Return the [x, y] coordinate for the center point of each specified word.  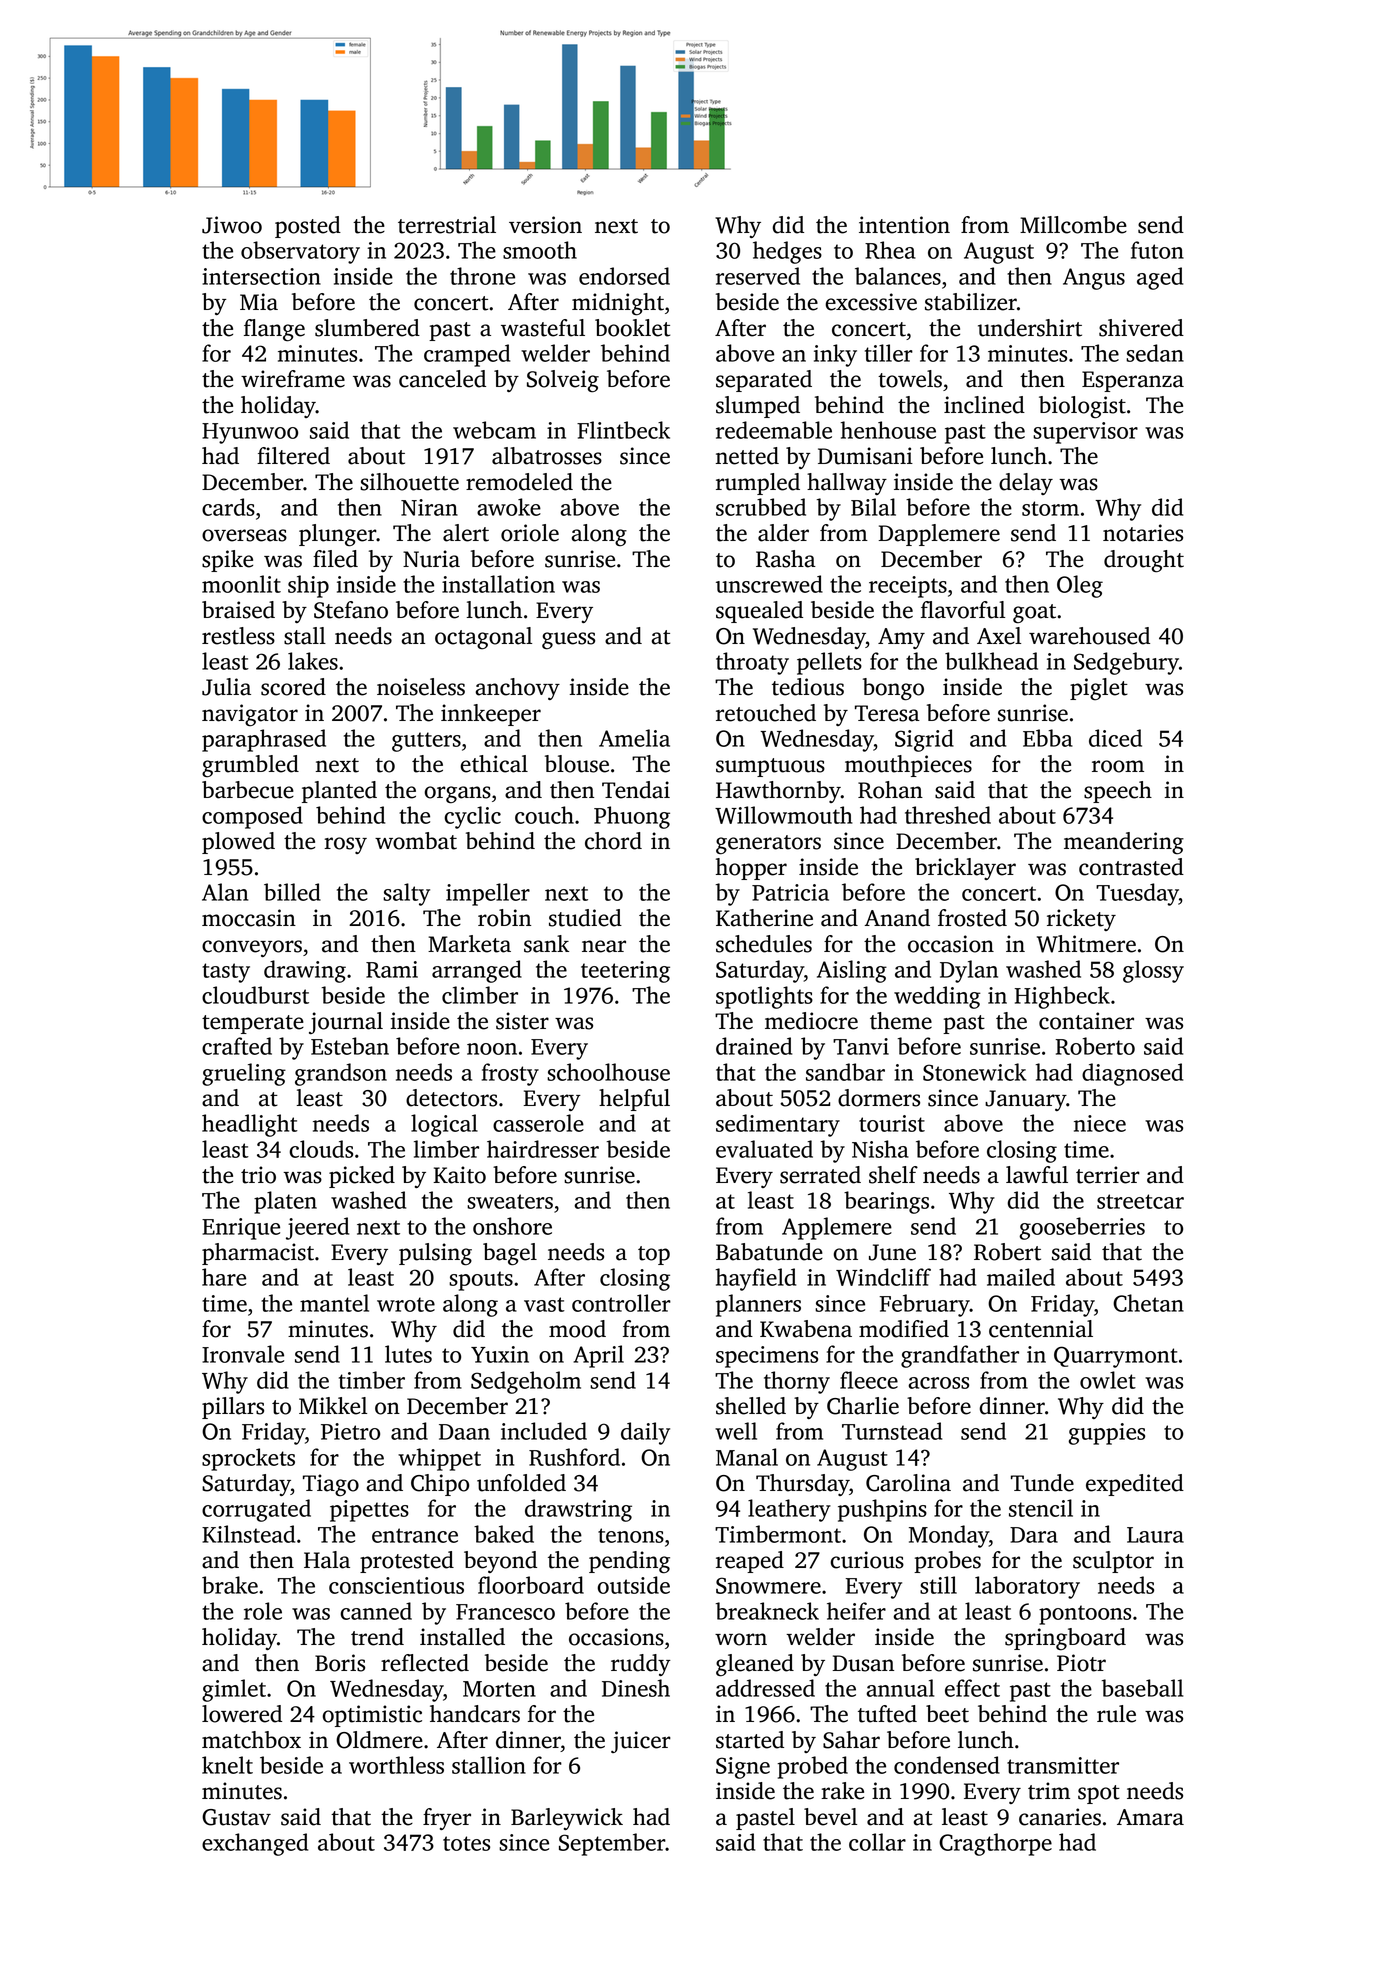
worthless [396, 1765]
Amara [1150, 1817]
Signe [743, 1768]
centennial [1041, 1329]
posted [308, 227]
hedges [787, 252]
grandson [341, 1074]
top [654, 1255]
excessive [871, 302]
